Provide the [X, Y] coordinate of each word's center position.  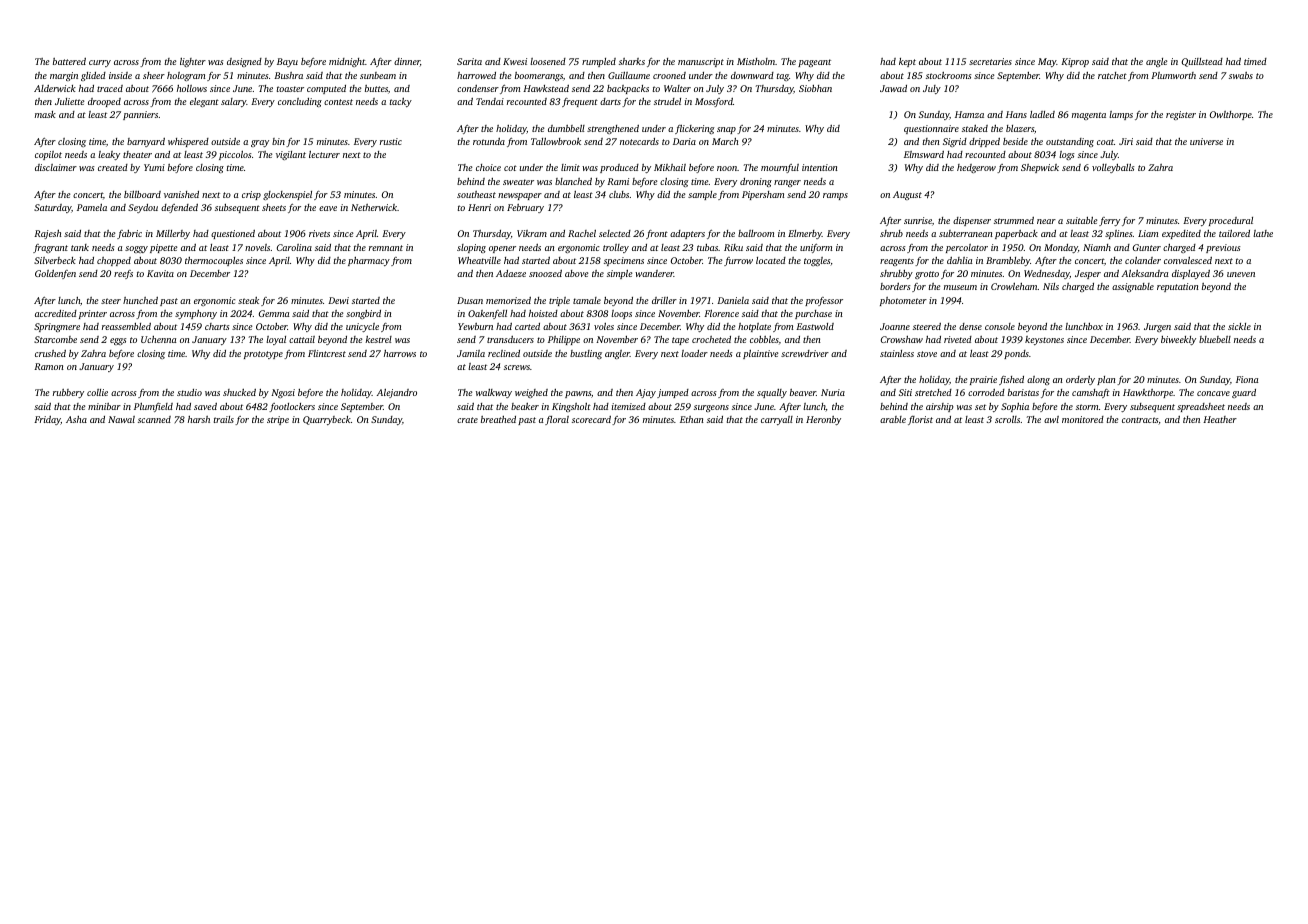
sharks [632, 61]
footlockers [292, 407]
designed [244, 62]
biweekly [1178, 340]
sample [702, 195]
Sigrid [955, 142]
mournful [780, 168]
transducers [510, 339]
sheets [274, 207]
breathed [498, 419]
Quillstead [1202, 62]
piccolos [235, 155]
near [1046, 221]
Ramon [49, 366]
